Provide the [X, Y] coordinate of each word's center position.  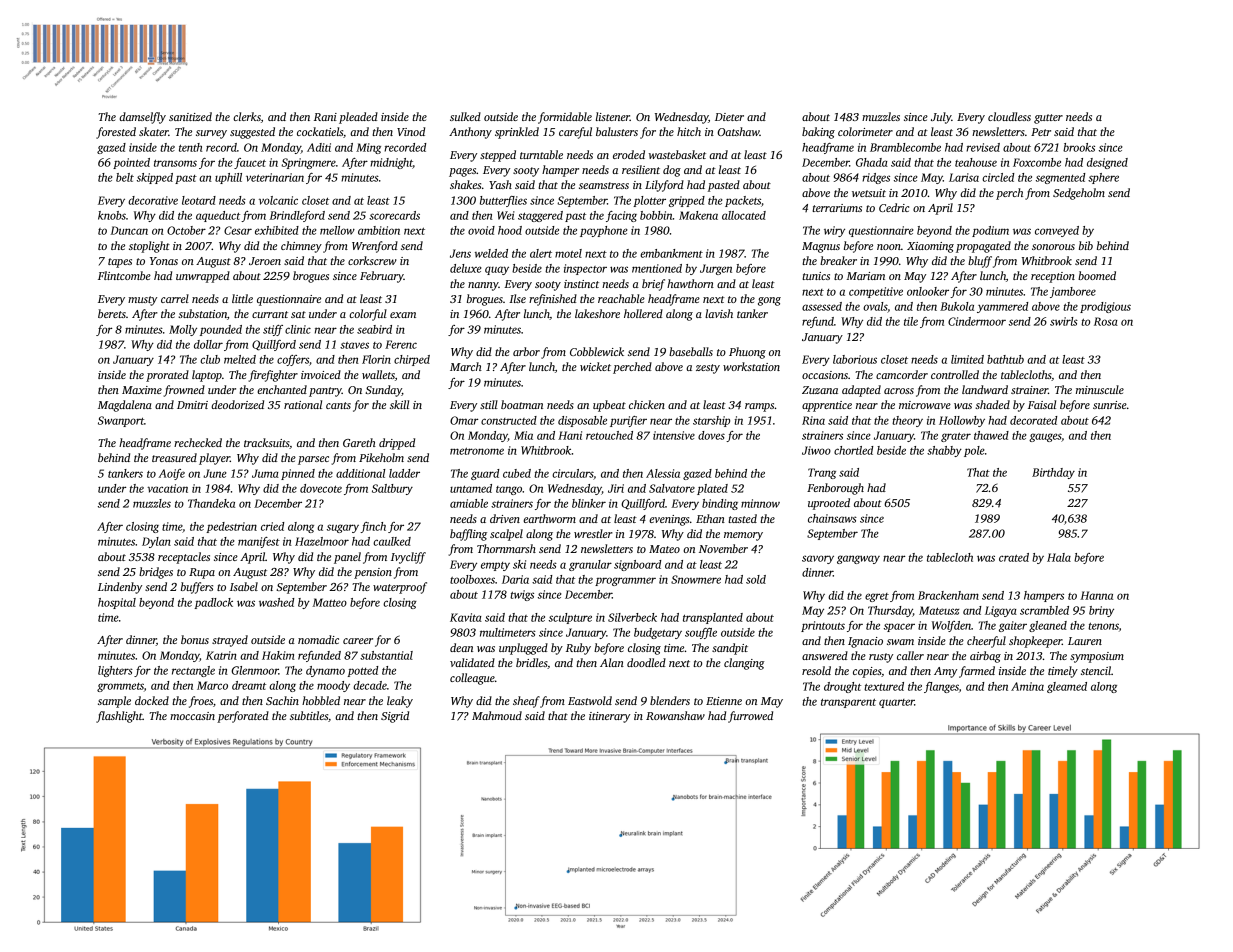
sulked [465, 116]
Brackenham [948, 595]
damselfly [142, 118]
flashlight [119, 717]
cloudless [1009, 116]
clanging [744, 664]
